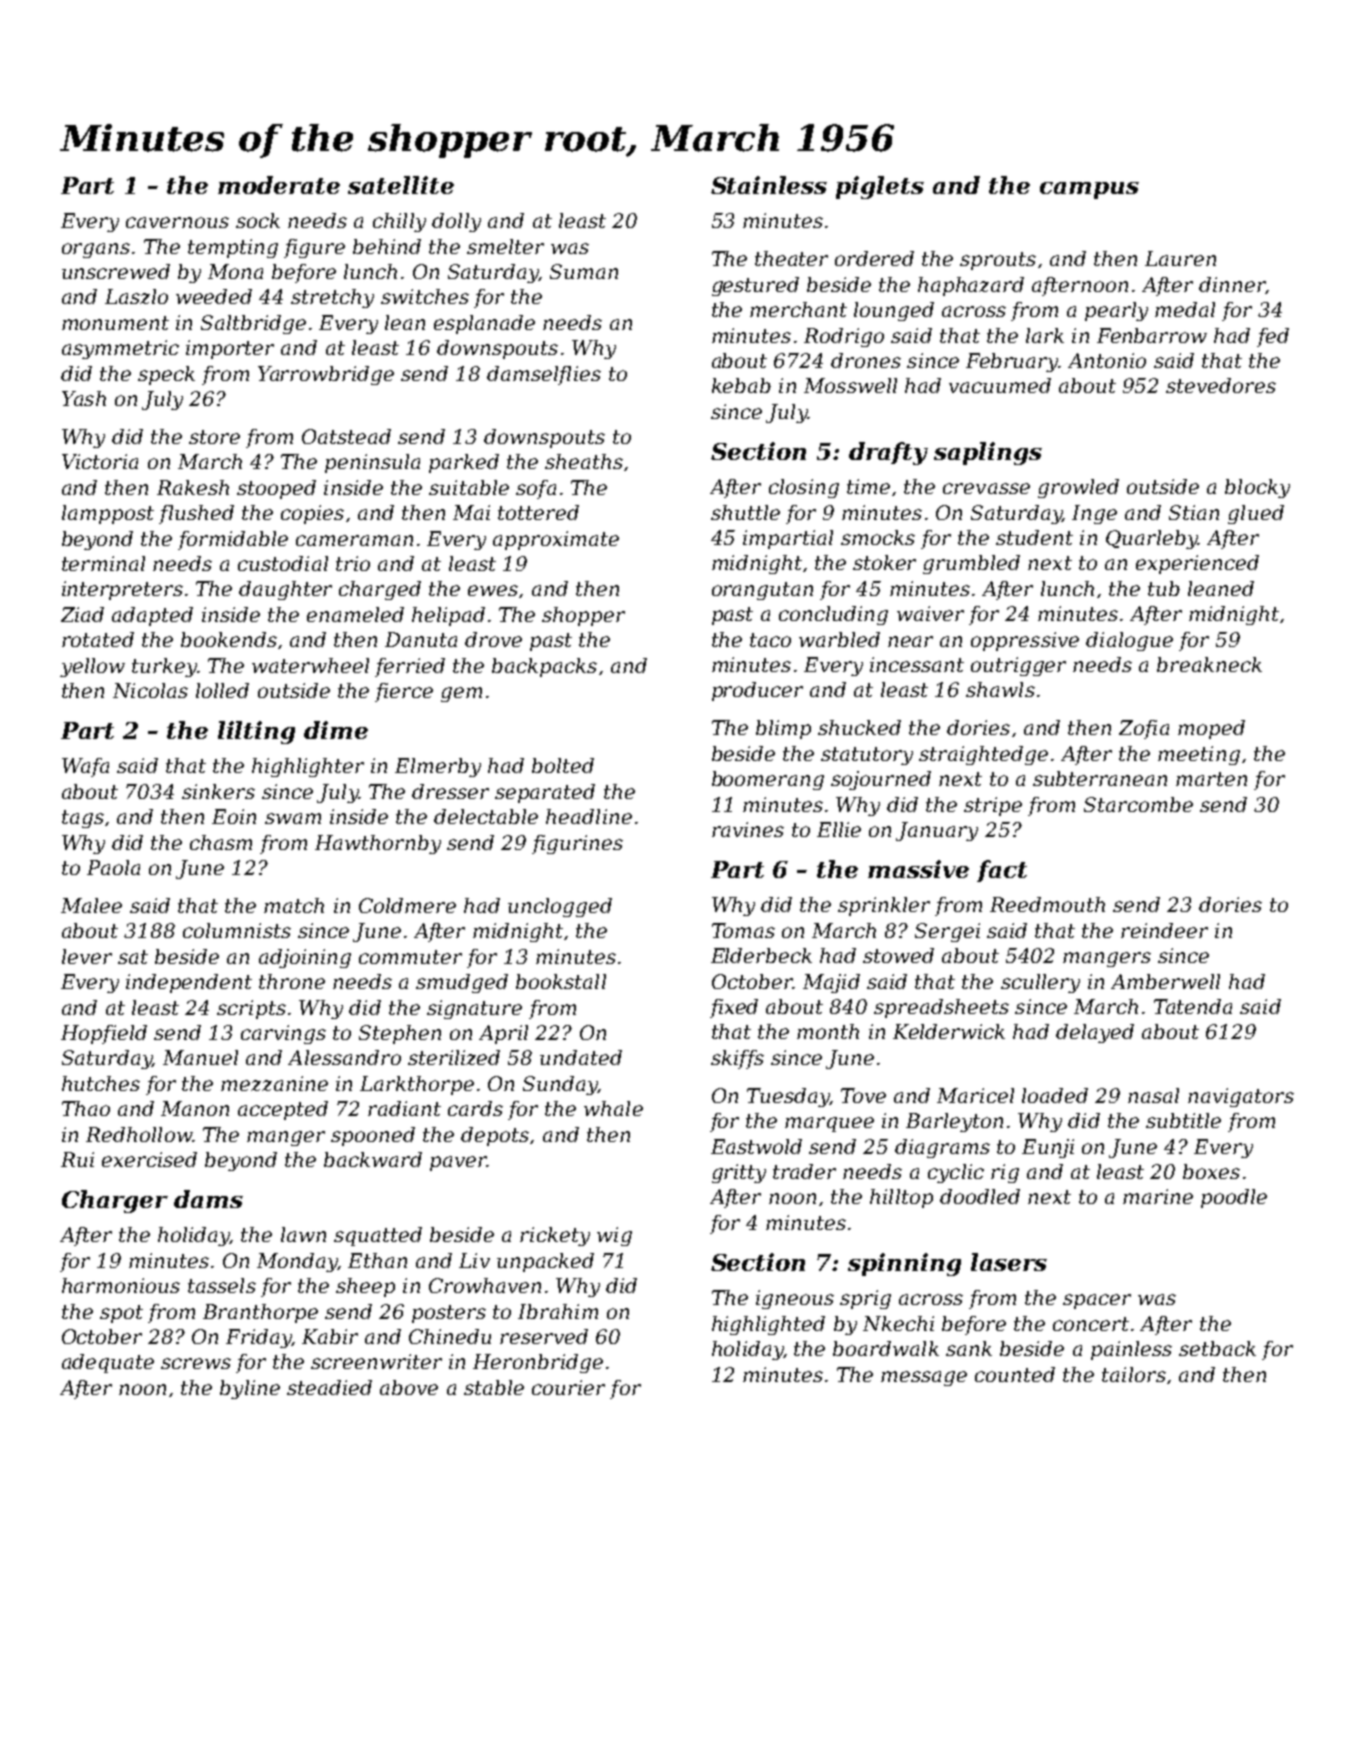  I want to click on adequate, so click(108, 1363).
